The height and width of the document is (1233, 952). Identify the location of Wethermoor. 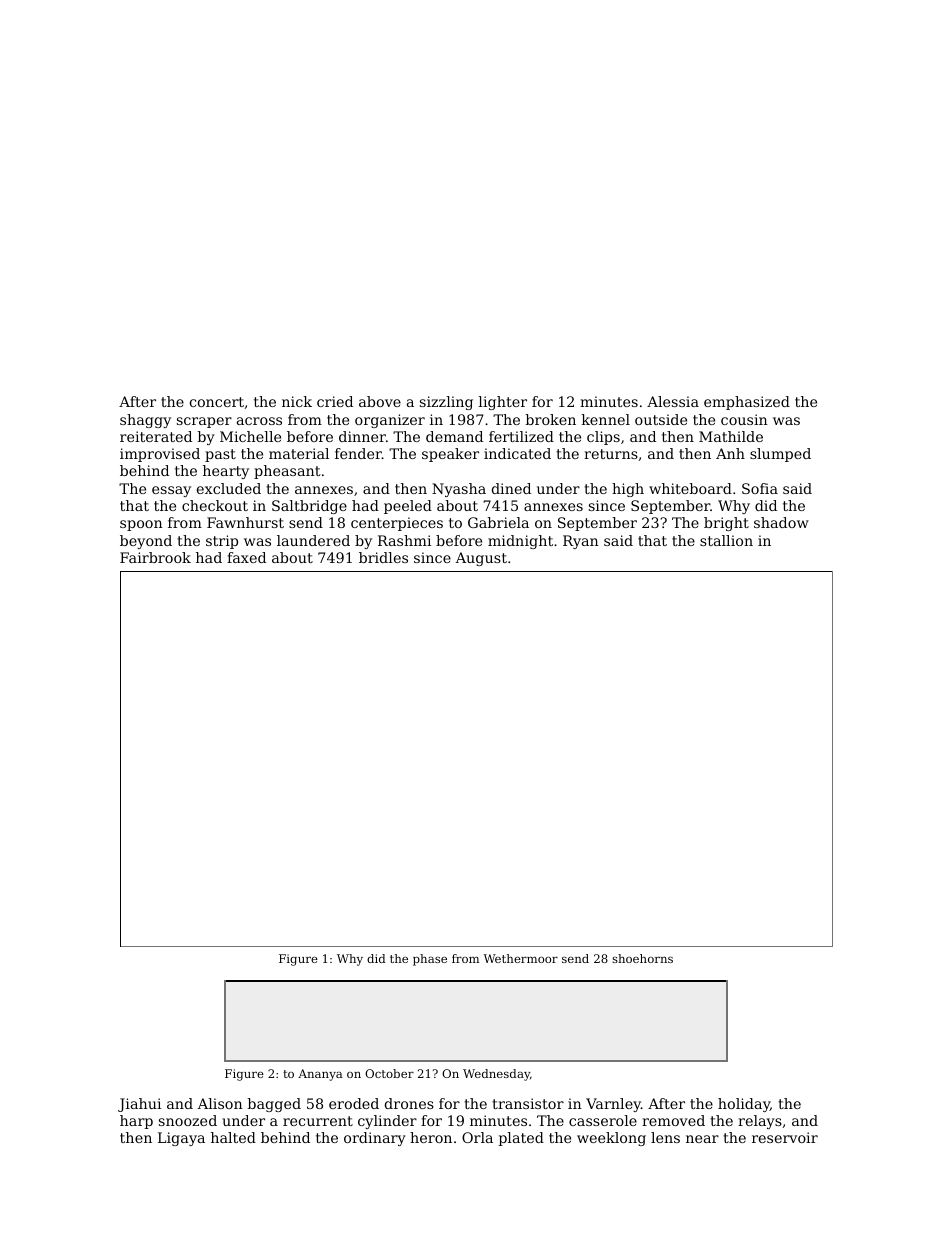
(520, 958).
